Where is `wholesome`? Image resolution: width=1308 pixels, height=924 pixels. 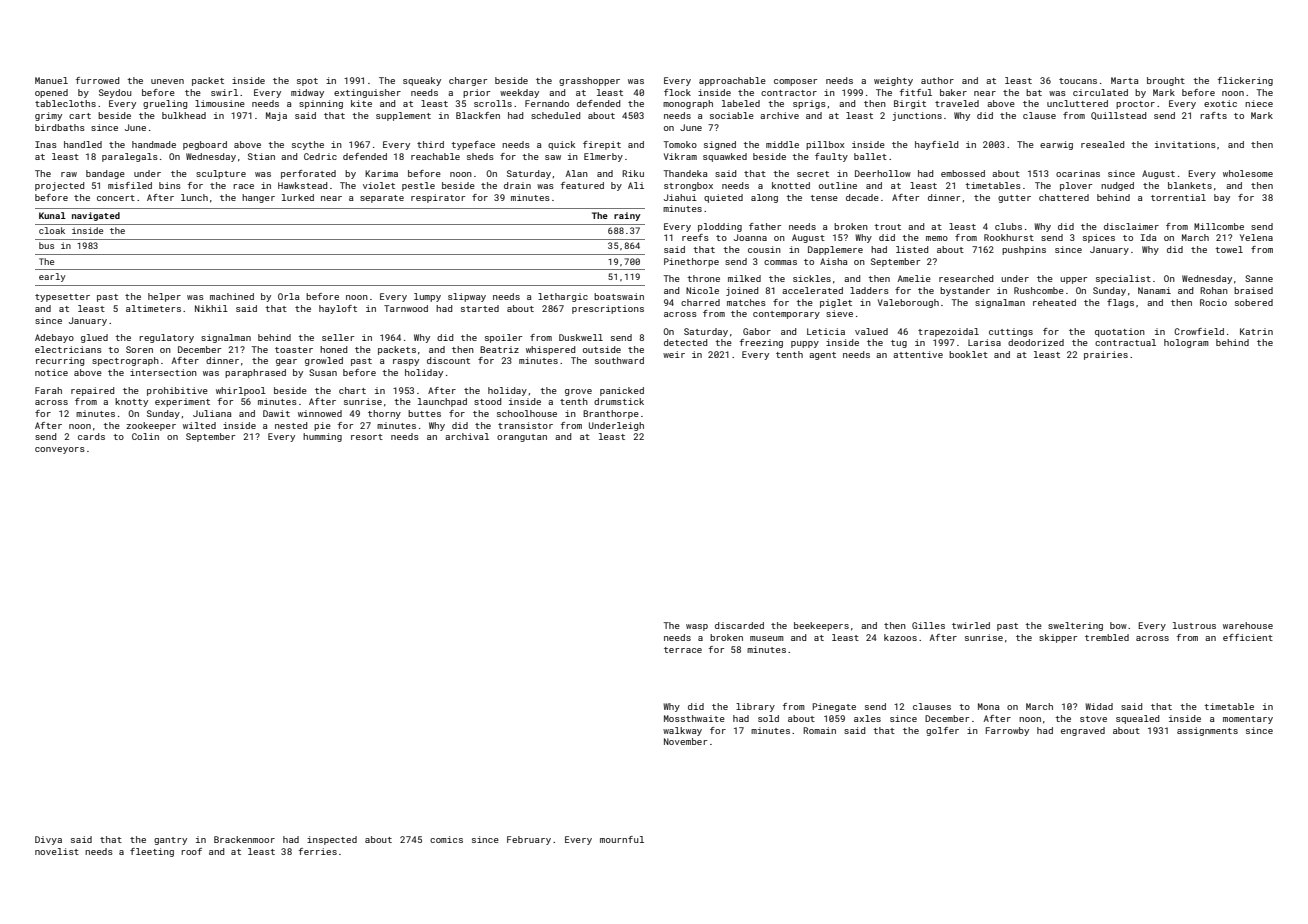 wholesome is located at coordinates (1248, 173).
